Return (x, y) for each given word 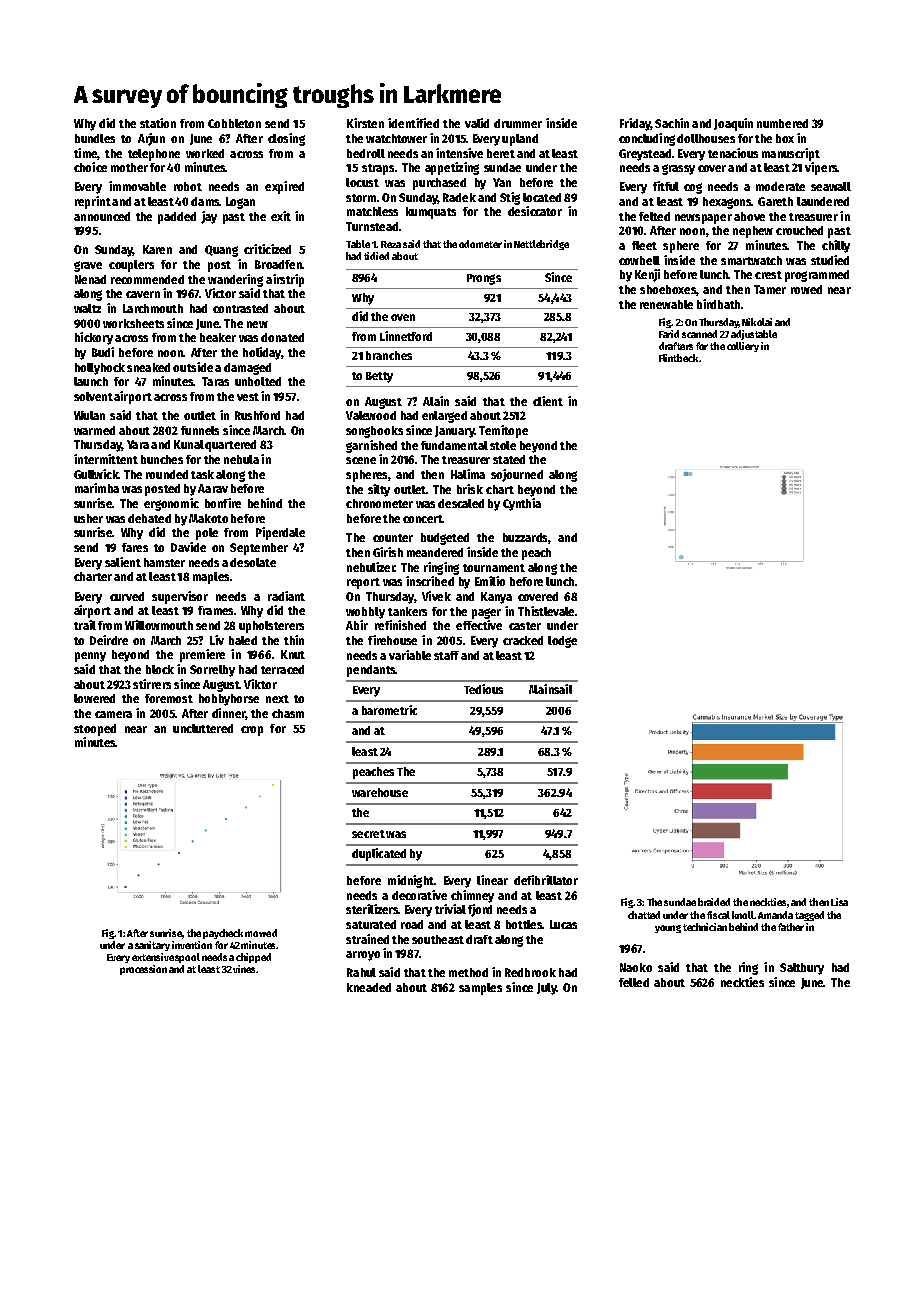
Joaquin (733, 124)
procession (143, 970)
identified (413, 123)
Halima (468, 474)
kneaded (369, 987)
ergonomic (171, 504)
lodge (562, 642)
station (158, 123)
